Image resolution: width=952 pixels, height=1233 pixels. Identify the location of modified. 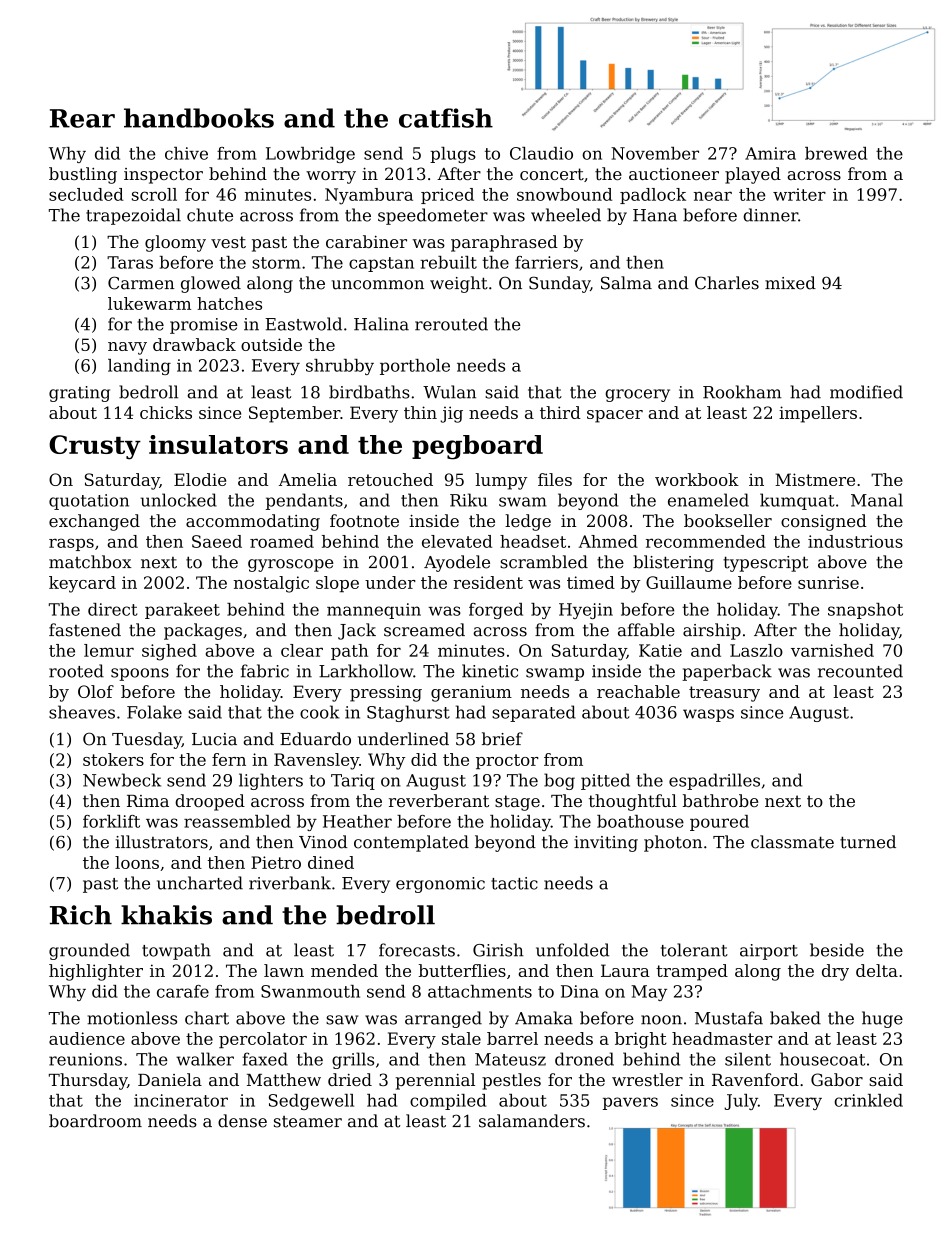
(866, 392).
